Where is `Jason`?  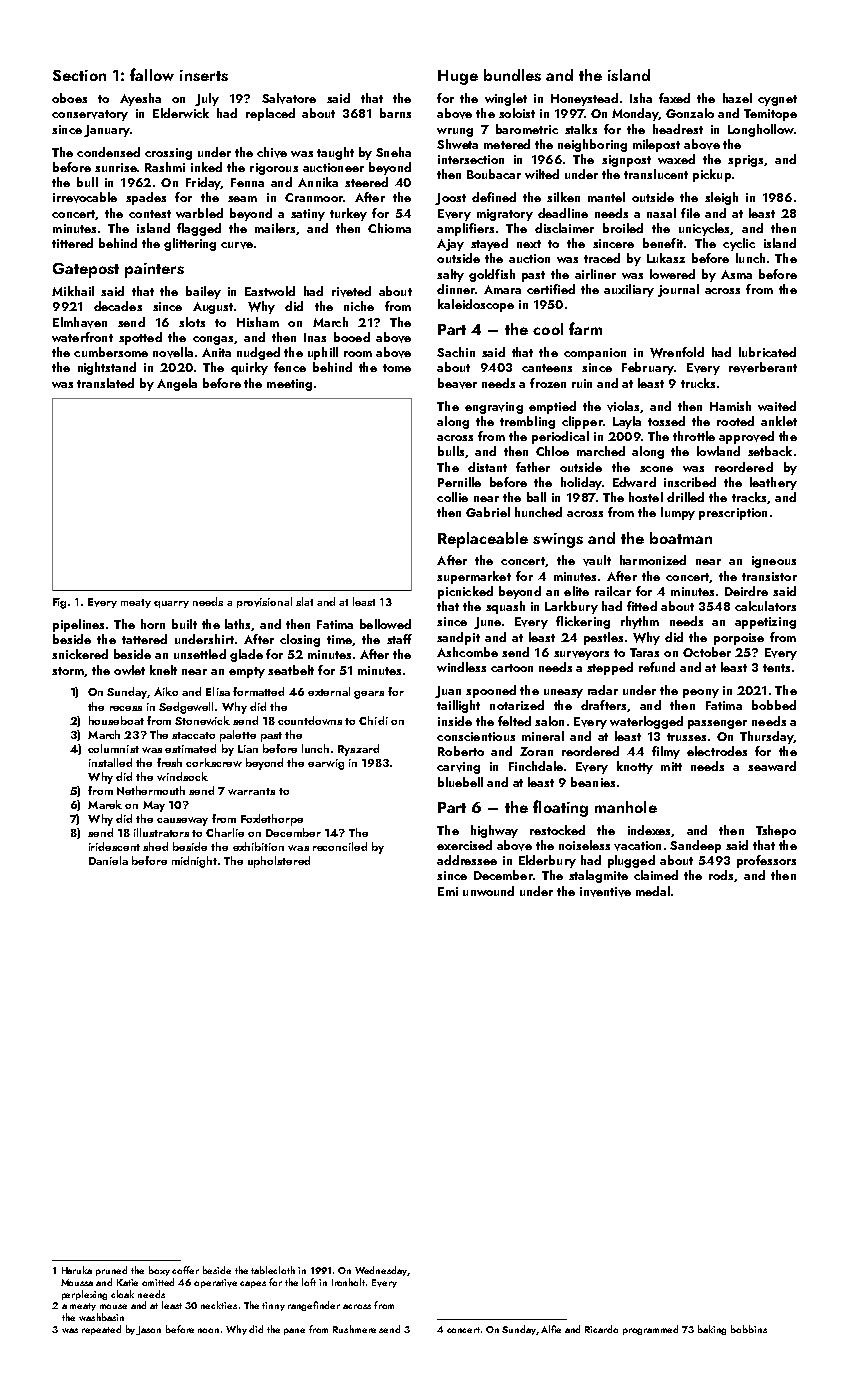 Jason is located at coordinates (148, 1330).
